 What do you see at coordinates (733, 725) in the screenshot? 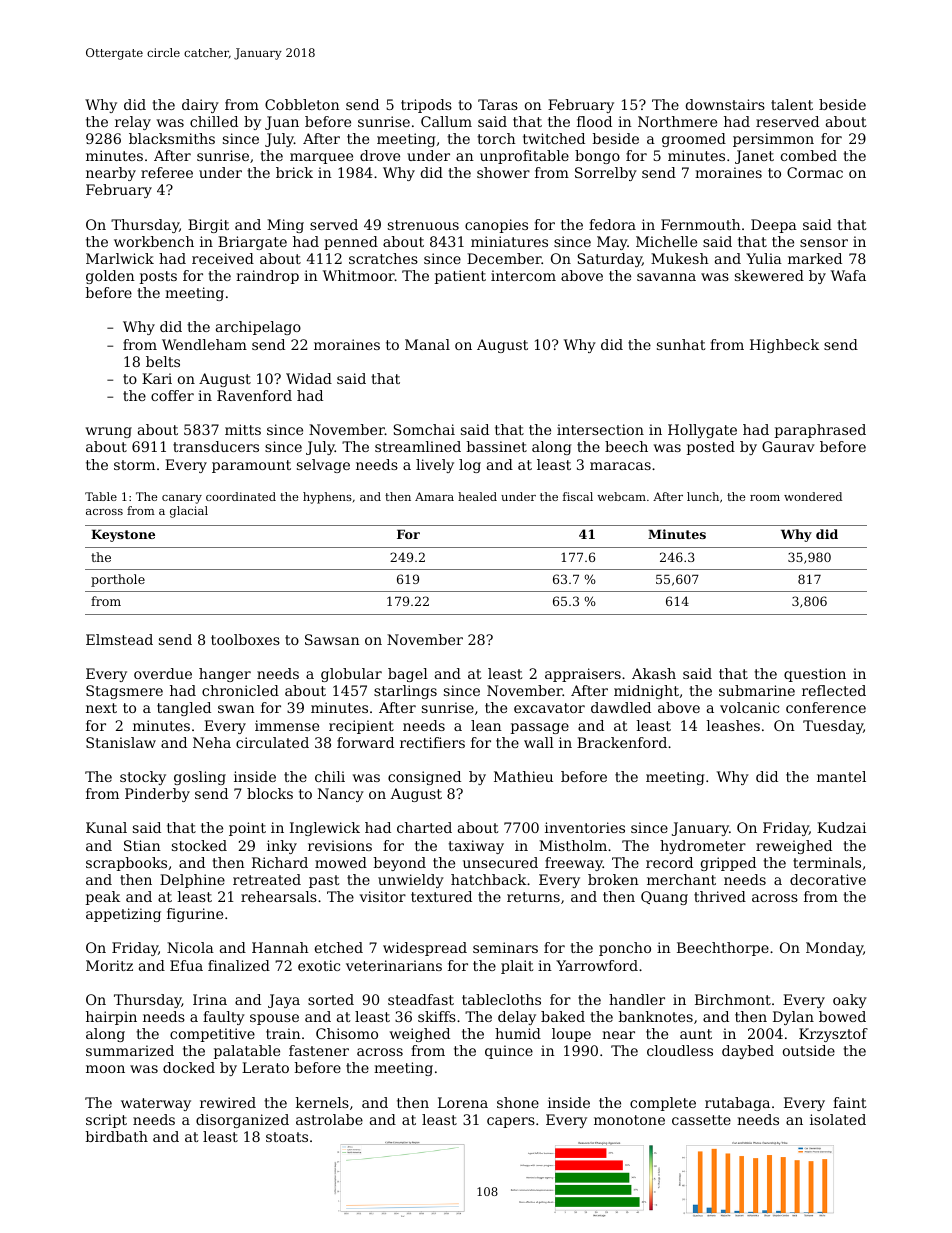
I see `leashes` at bounding box center [733, 725].
